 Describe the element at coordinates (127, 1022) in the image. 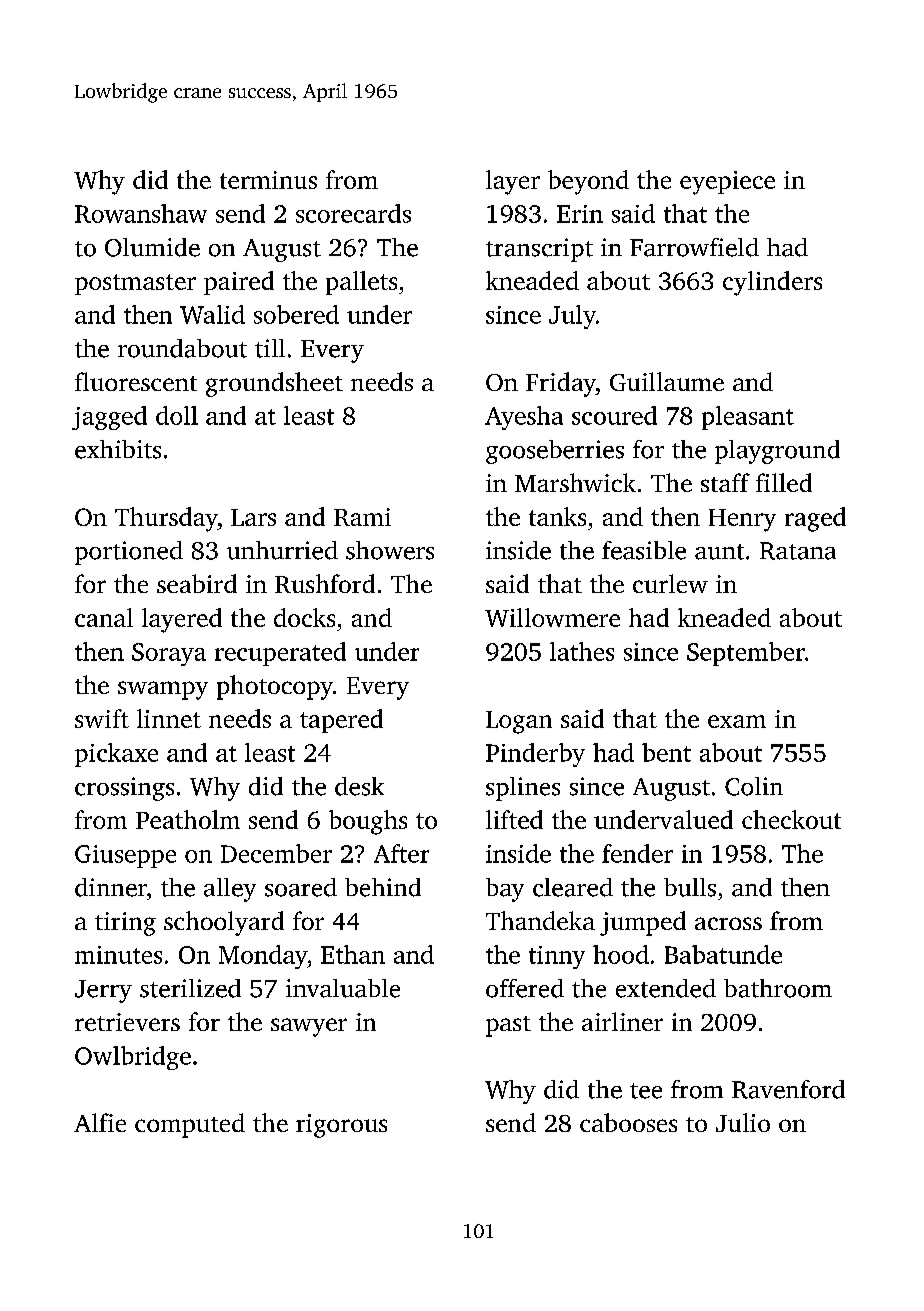

I see `retrievers` at that location.
